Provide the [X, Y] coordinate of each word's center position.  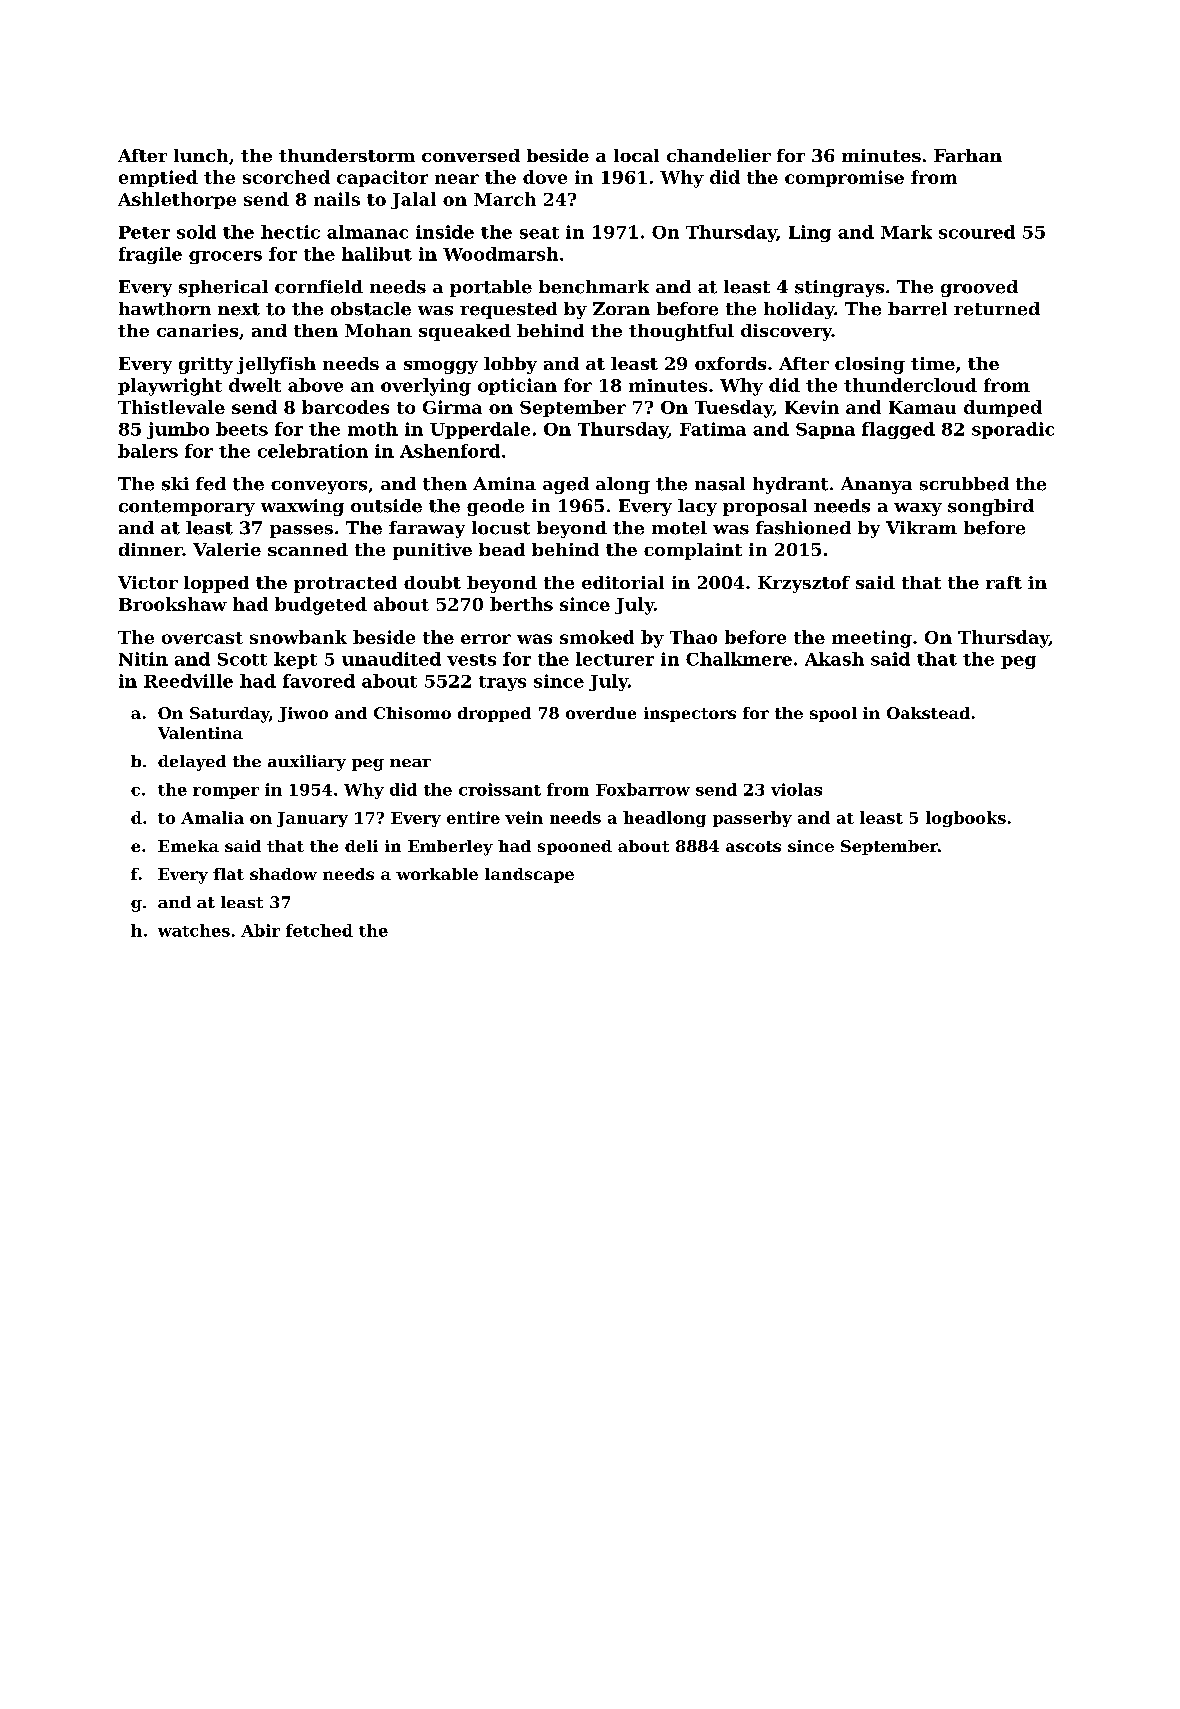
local [636, 155]
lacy [697, 507]
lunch [201, 155]
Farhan [968, 155]
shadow [283, 874]
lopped [216, 584]
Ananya [876, 485]
